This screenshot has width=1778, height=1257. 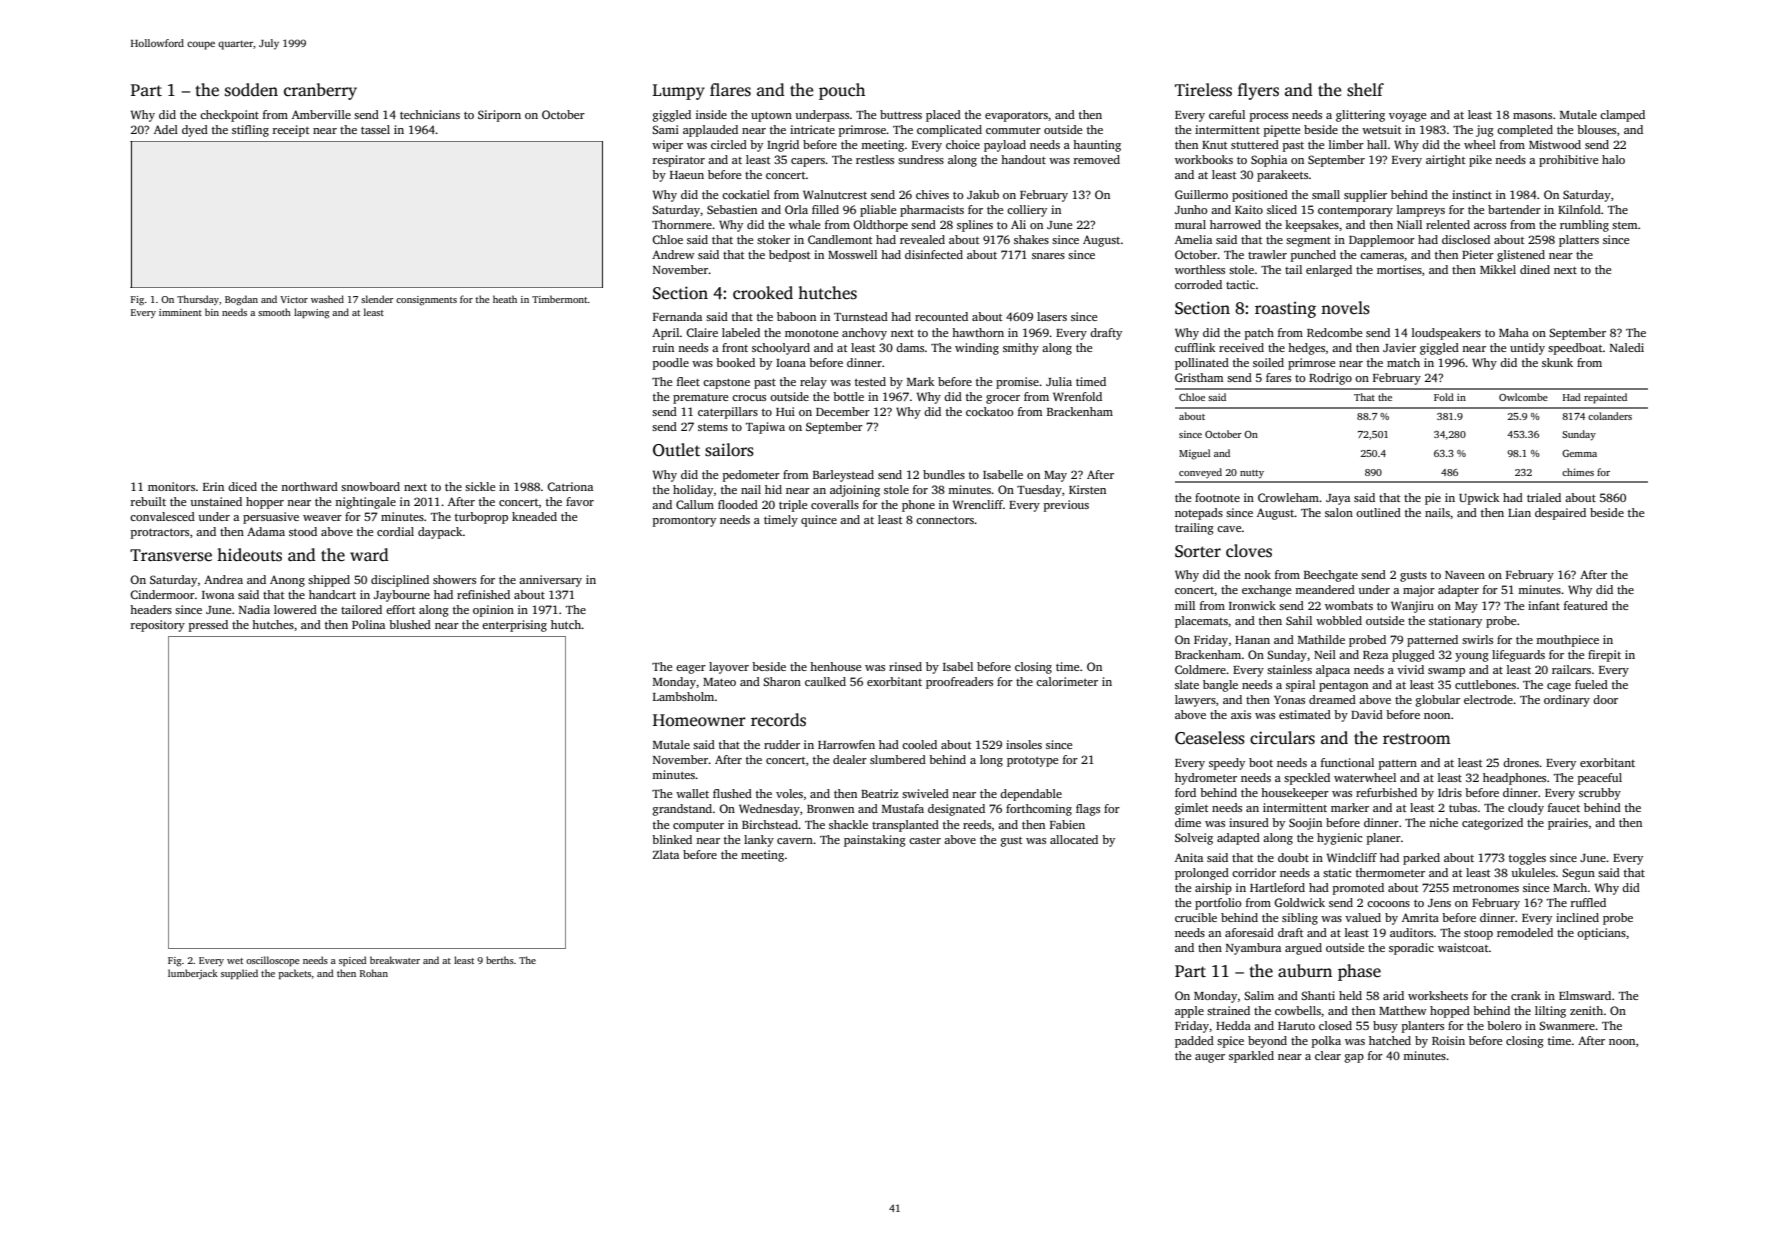 I want to click on Rohan, so click(x=374, y=973).
